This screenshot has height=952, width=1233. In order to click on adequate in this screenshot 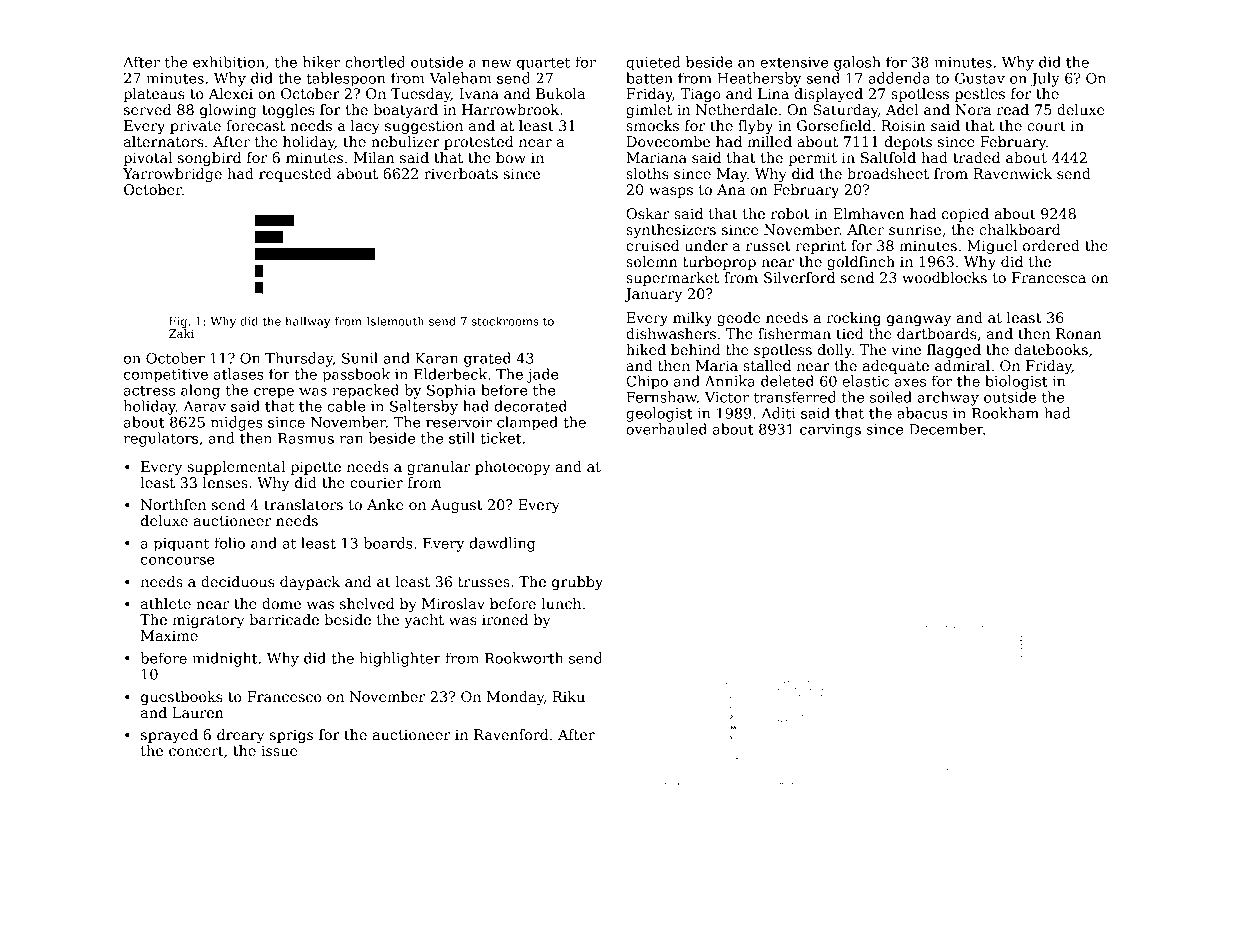, I will do `click(895, 367)`.
